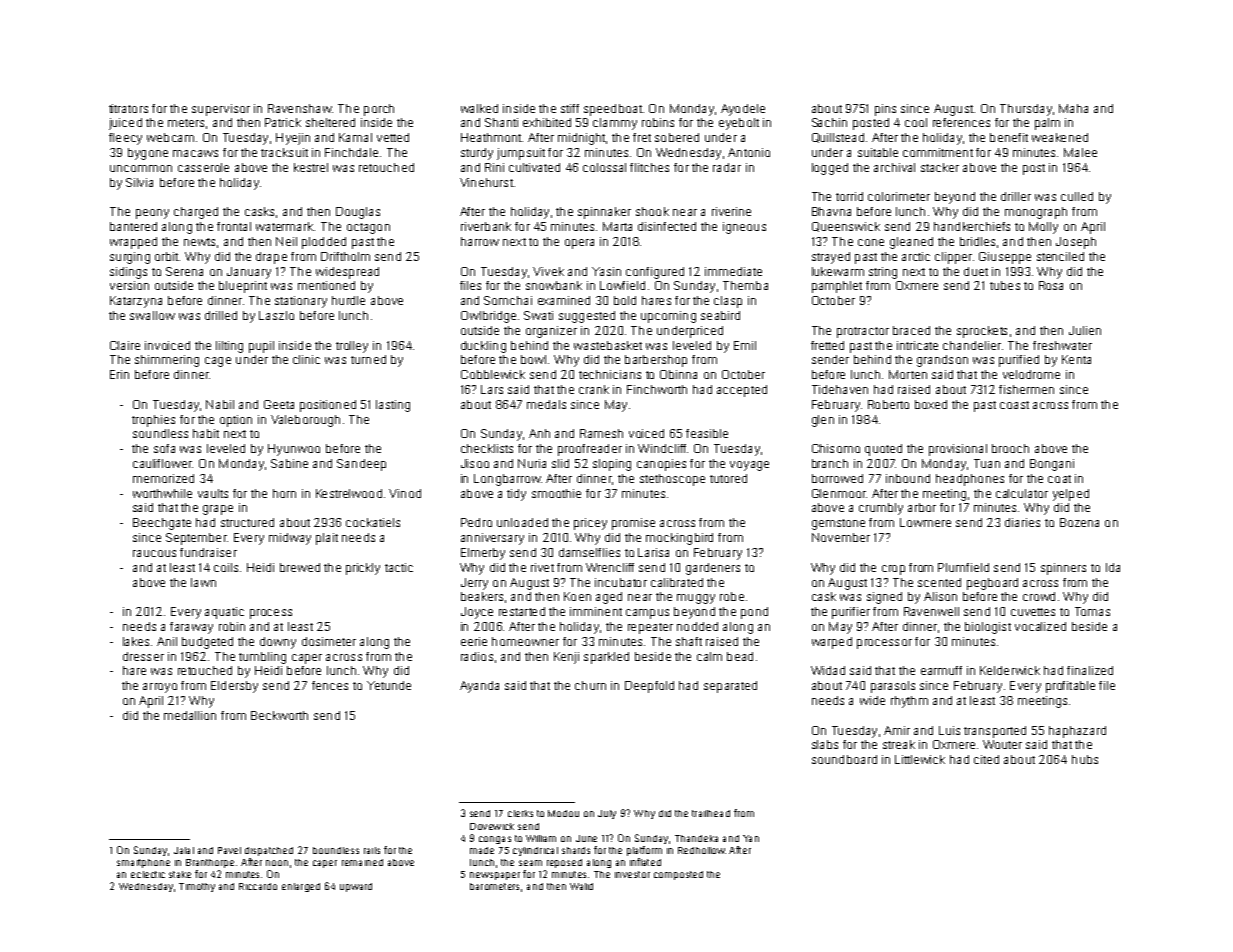  What do you see at coordinates (730, 687) in the screenshot?
I see `separated` at bounding box center [730, 687].
